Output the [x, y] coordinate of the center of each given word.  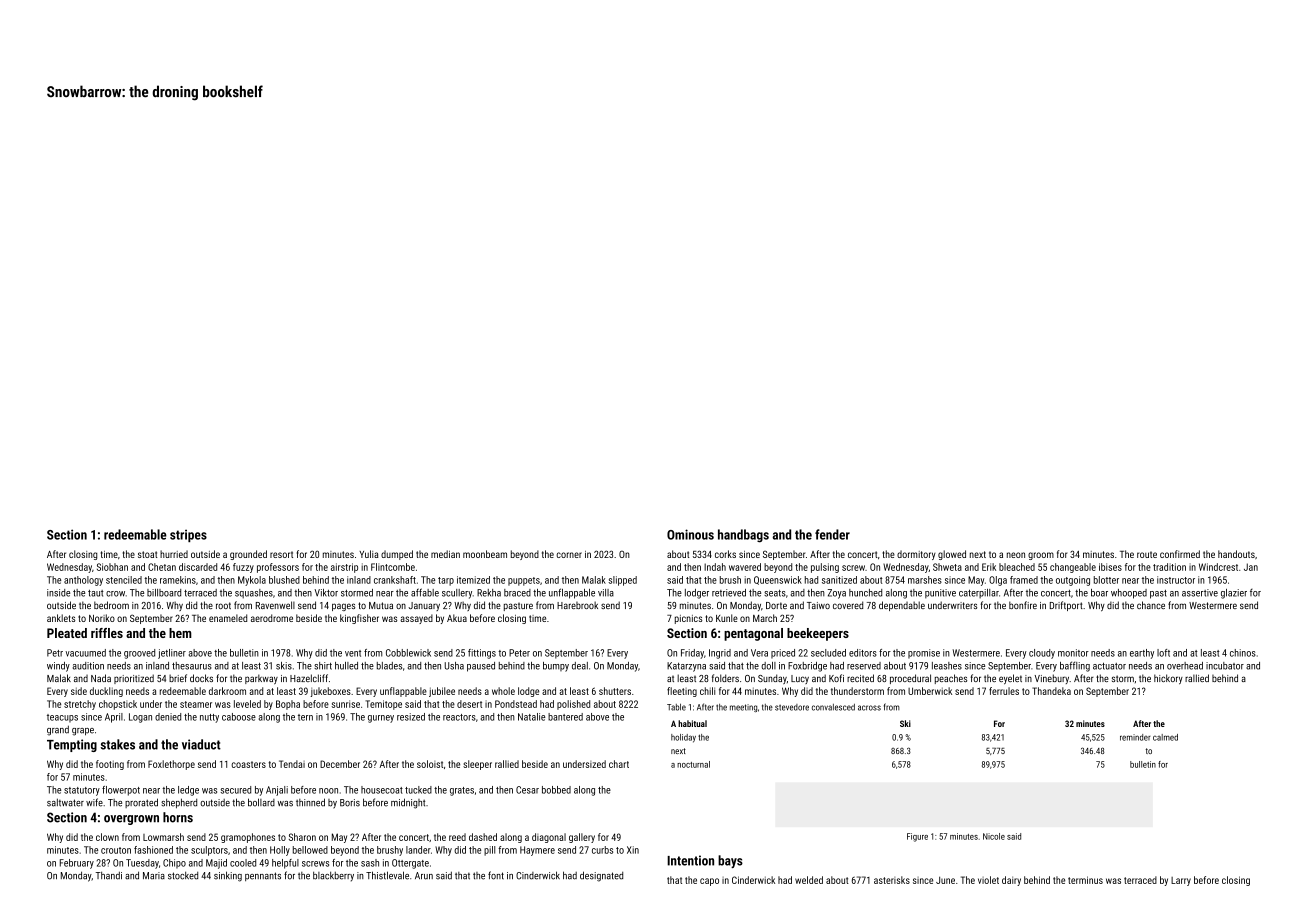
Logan [140, 718]
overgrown [131, 820]
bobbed [556, 790]
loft [1163, 653]
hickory [1168, 679]
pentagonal [753, 634]
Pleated [67, 633]
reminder [1135, 737]
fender [832, 534]
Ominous [690, 534]
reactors [459, 717]
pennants [263, 876]
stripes [188, 535]
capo [709, 882]
